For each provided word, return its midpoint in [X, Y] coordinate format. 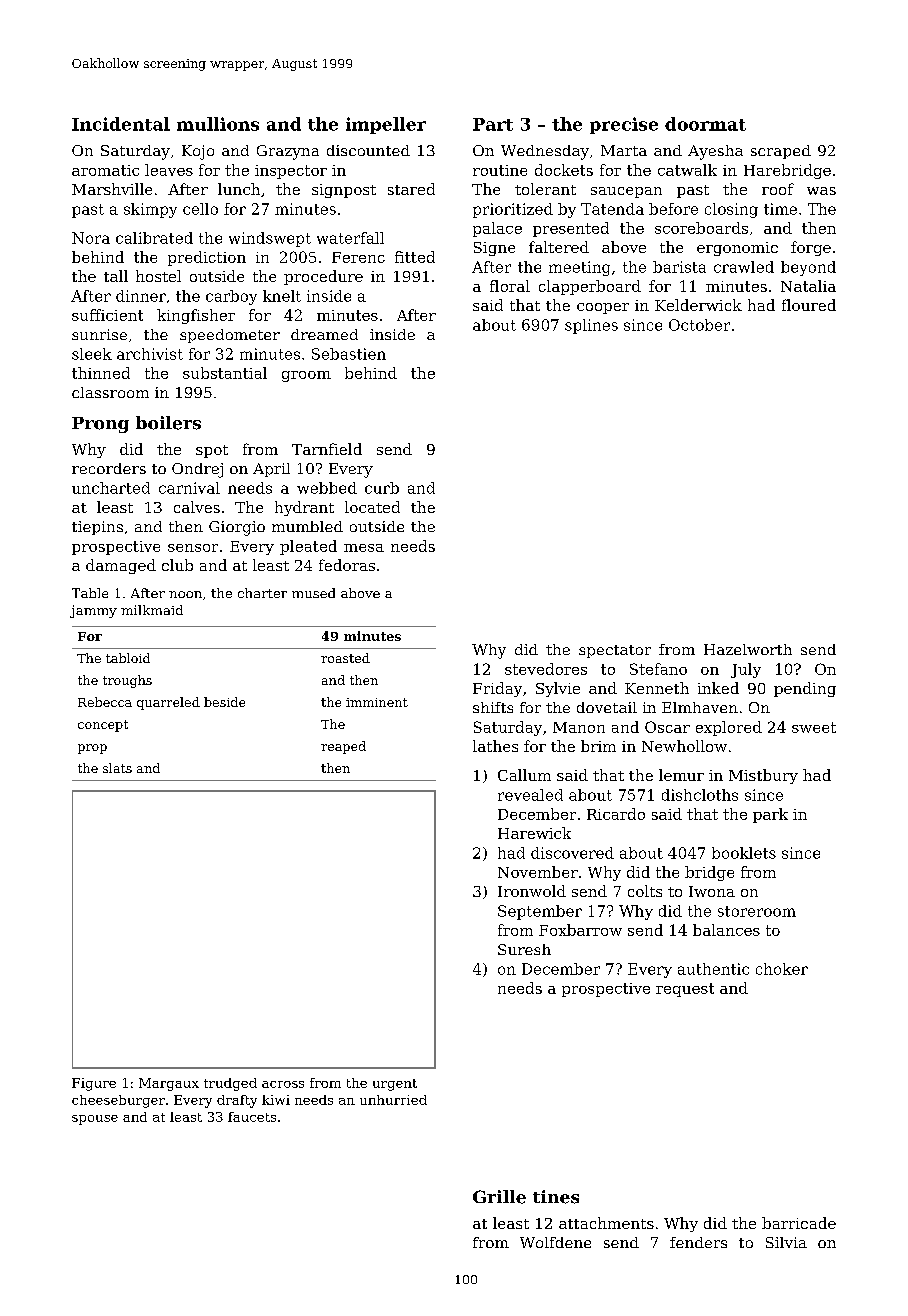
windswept [270, 239]
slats [117, 768]
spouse [95, 1120]
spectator [615, 651]
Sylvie [558, 689]
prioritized [513, 210]
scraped [781, 152]
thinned [101, 373]
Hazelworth [748, 649]
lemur [681, 775]
